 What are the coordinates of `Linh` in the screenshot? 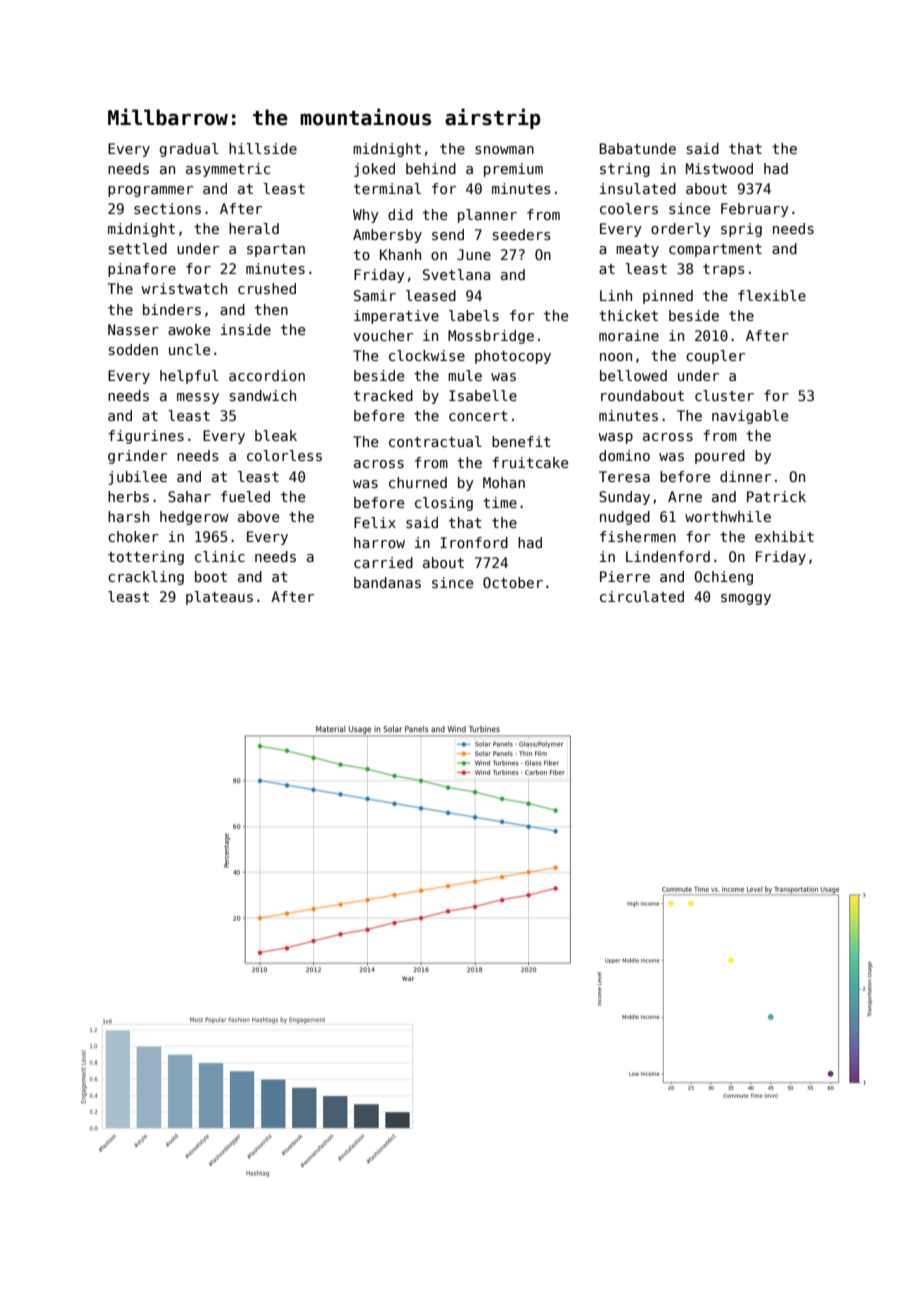 It's located at (616, 295).
